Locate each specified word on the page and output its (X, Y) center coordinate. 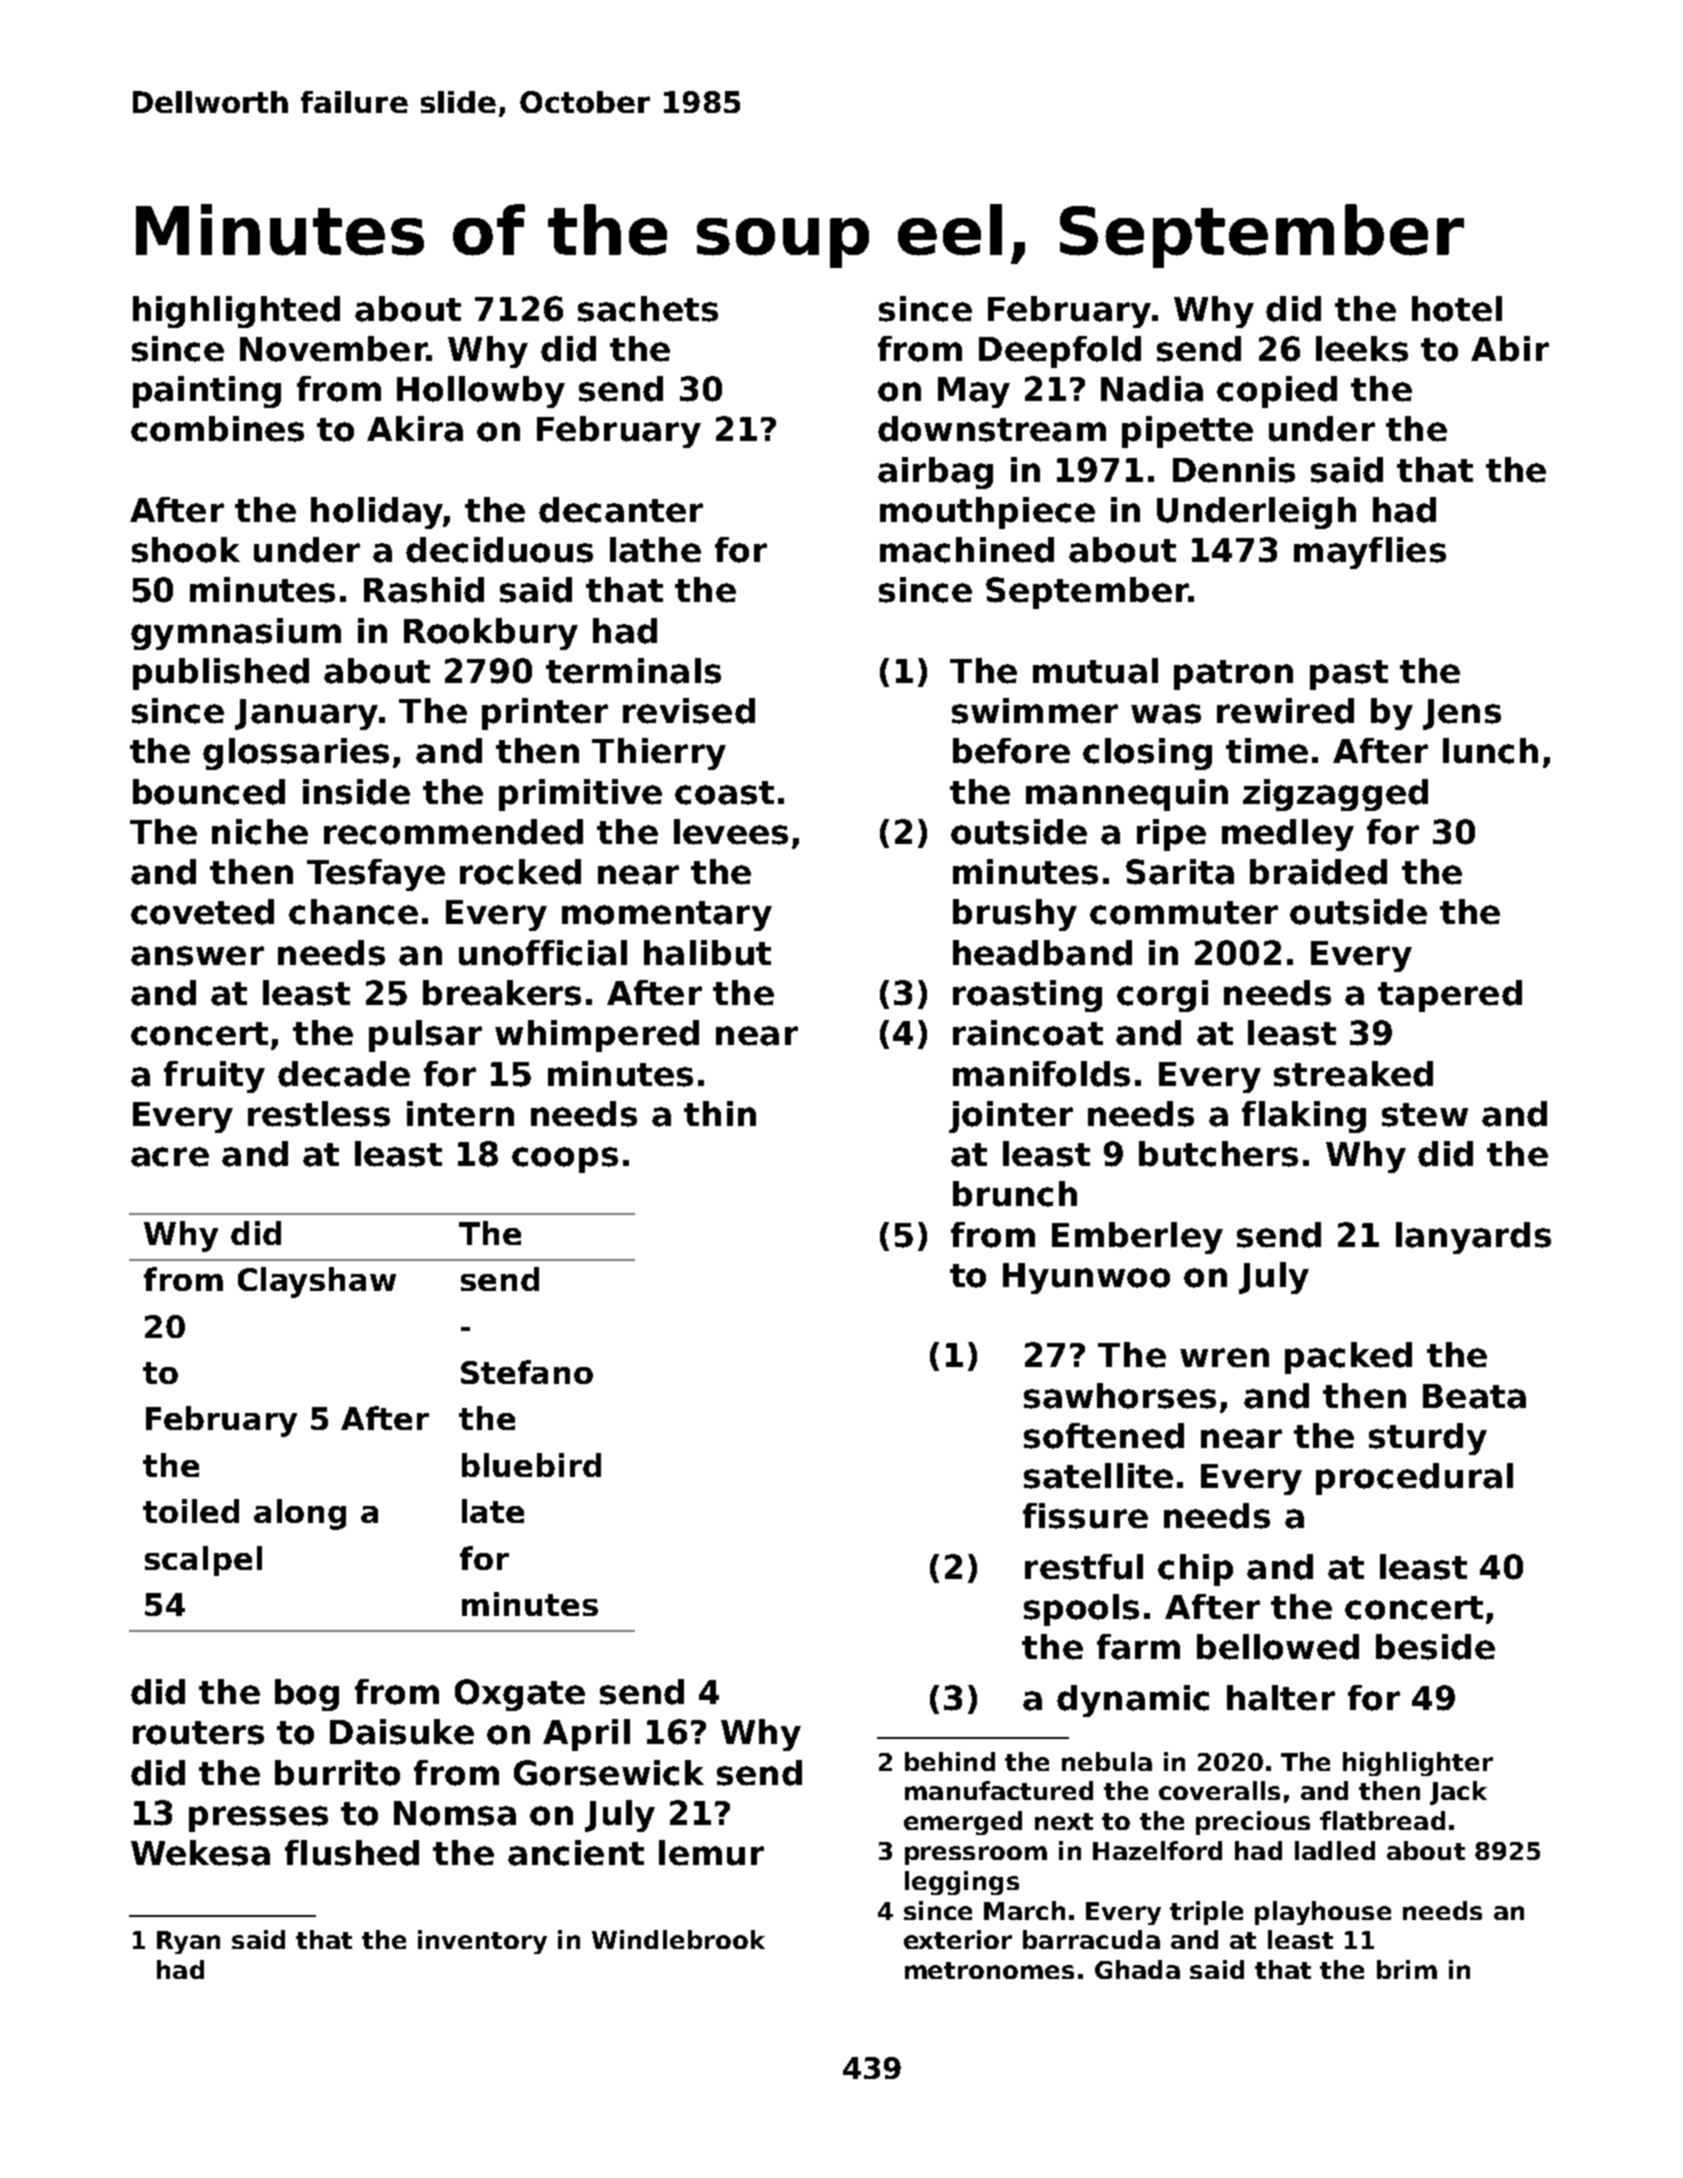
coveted (202, 912)
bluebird (531, 1465)
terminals (633, 671)
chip (1195, 1570)
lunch (1490, 751)
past (1349, 675)
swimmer (1035, 711)
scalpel (203, 1561)
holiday (377, 513)
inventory (482, 1942)
